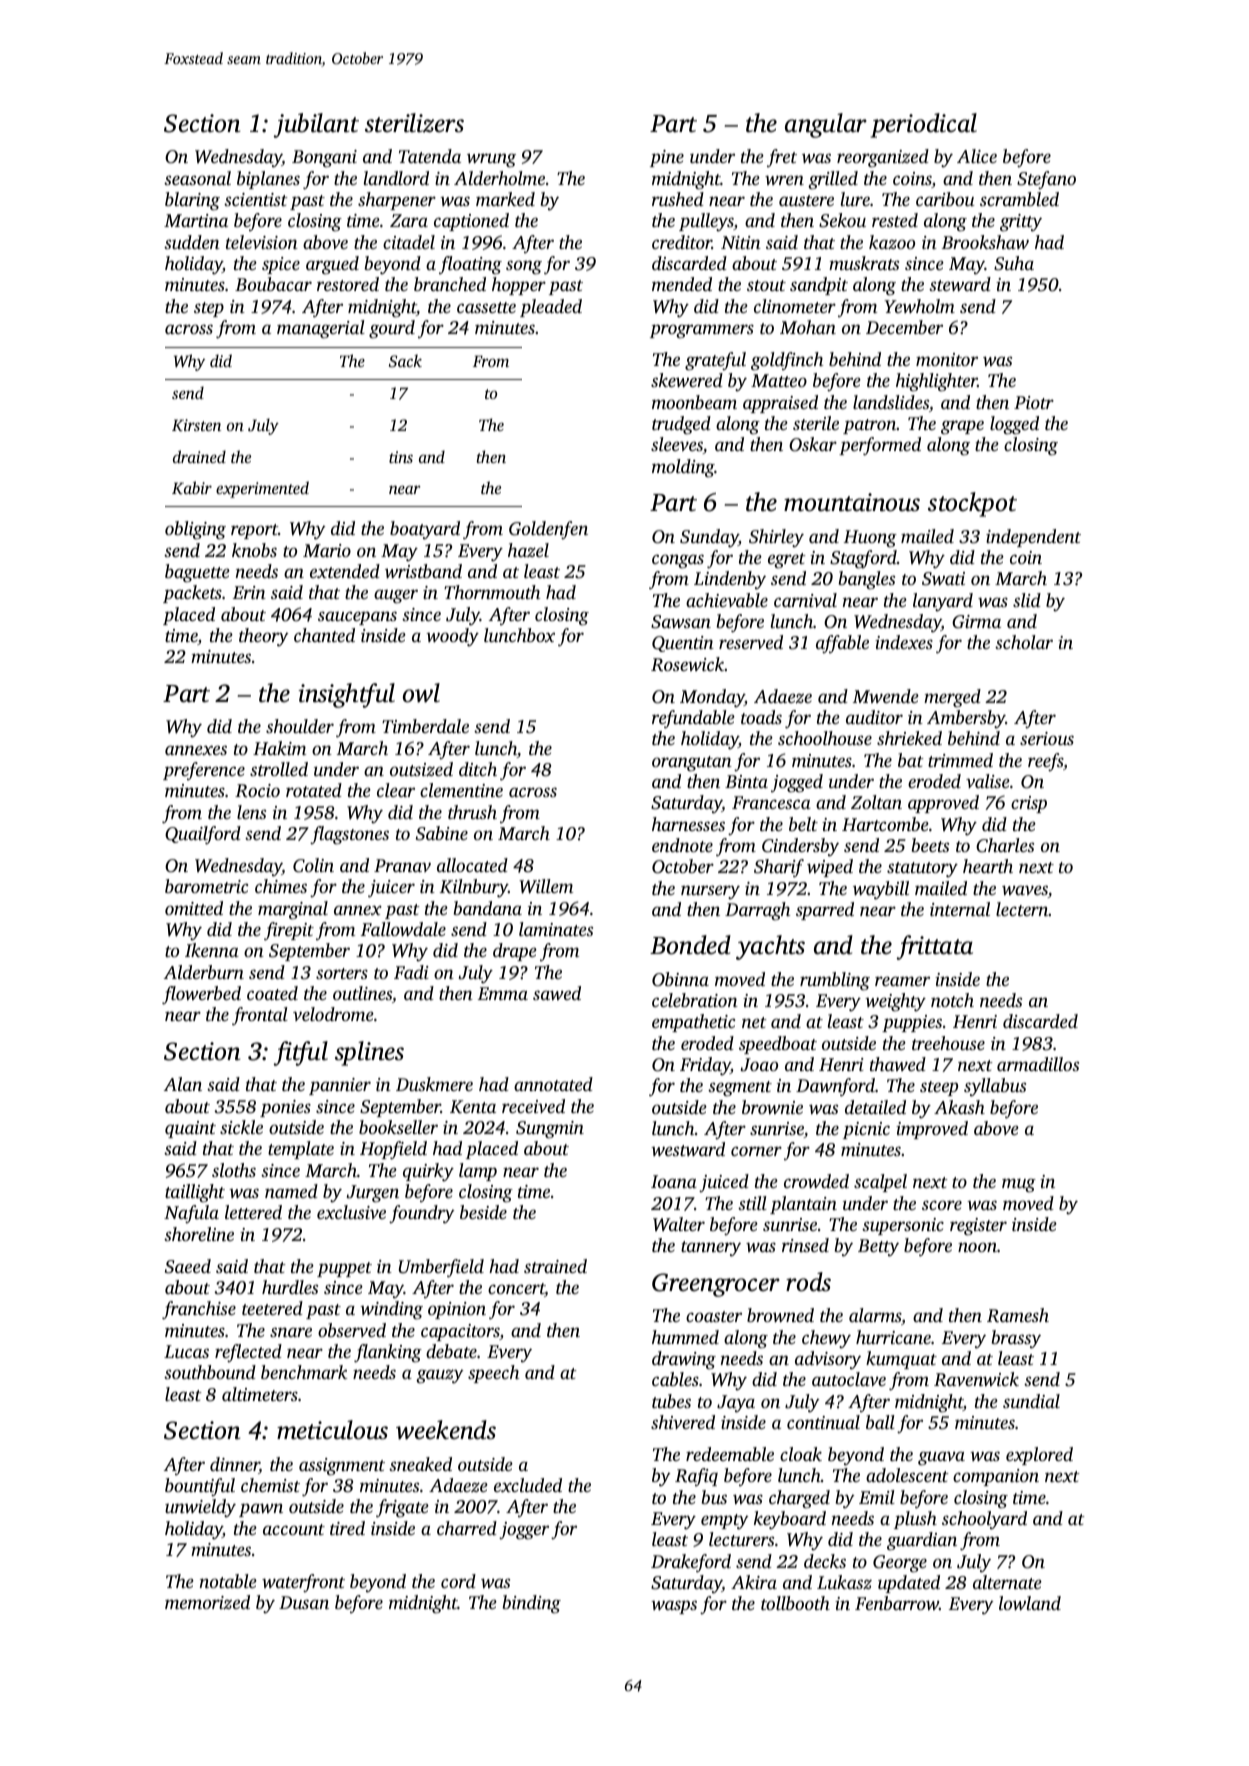  What do you see at coordinates (1038, 1064) in the screenshot?
I see `armadillos` at bounding box center [1038, 1064].
